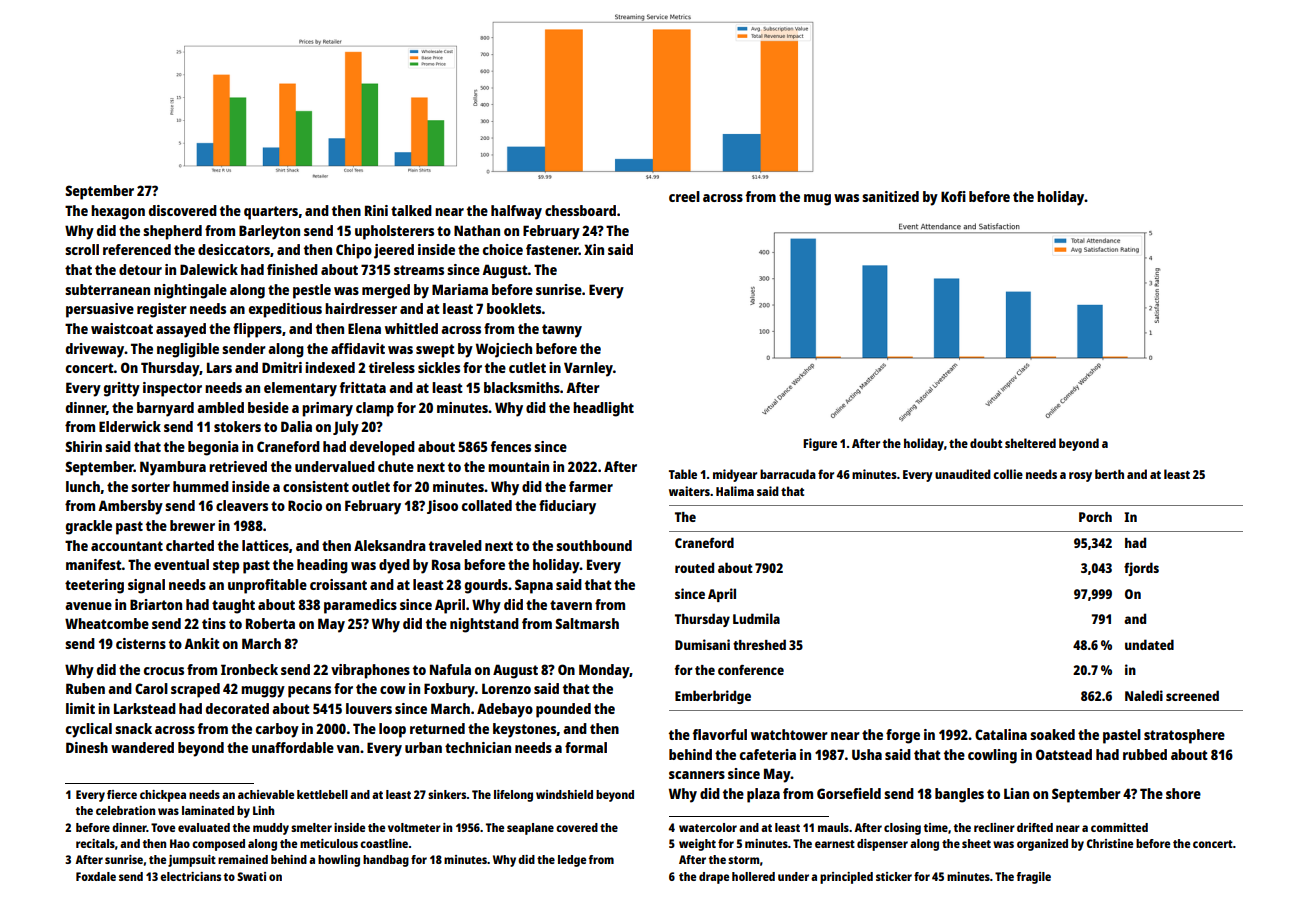 The width and height of the image is (1308, 924). Describe the element at coordinates (953, 196) in the image. I see `Kofi` at that location.
